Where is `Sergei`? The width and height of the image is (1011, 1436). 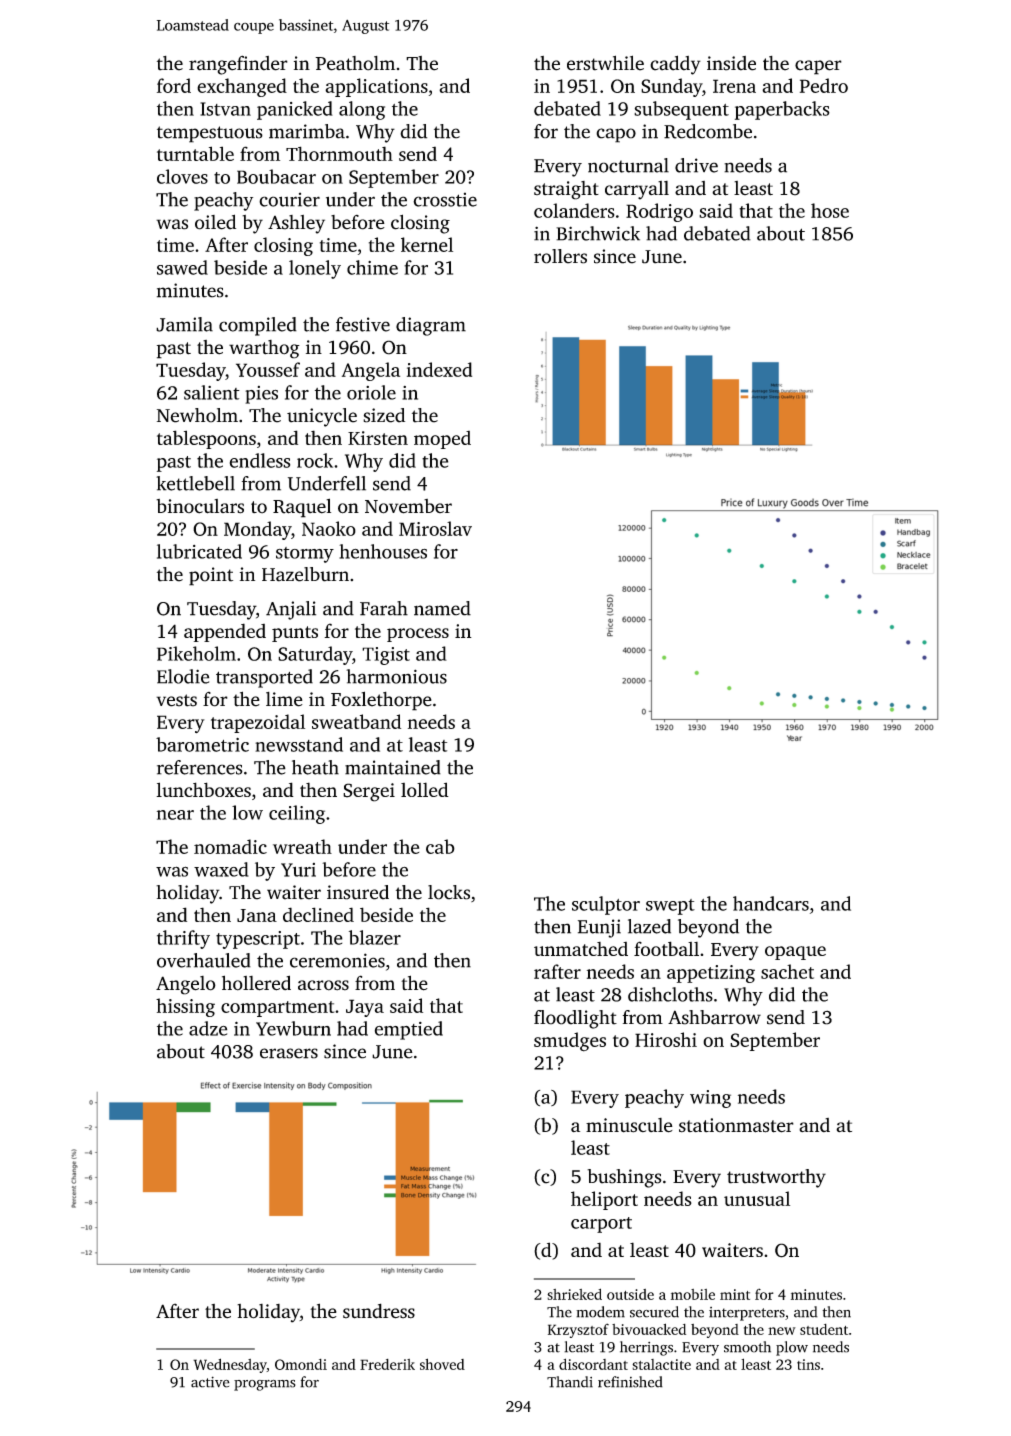
Sergei is located at coordinates (369, 792).
